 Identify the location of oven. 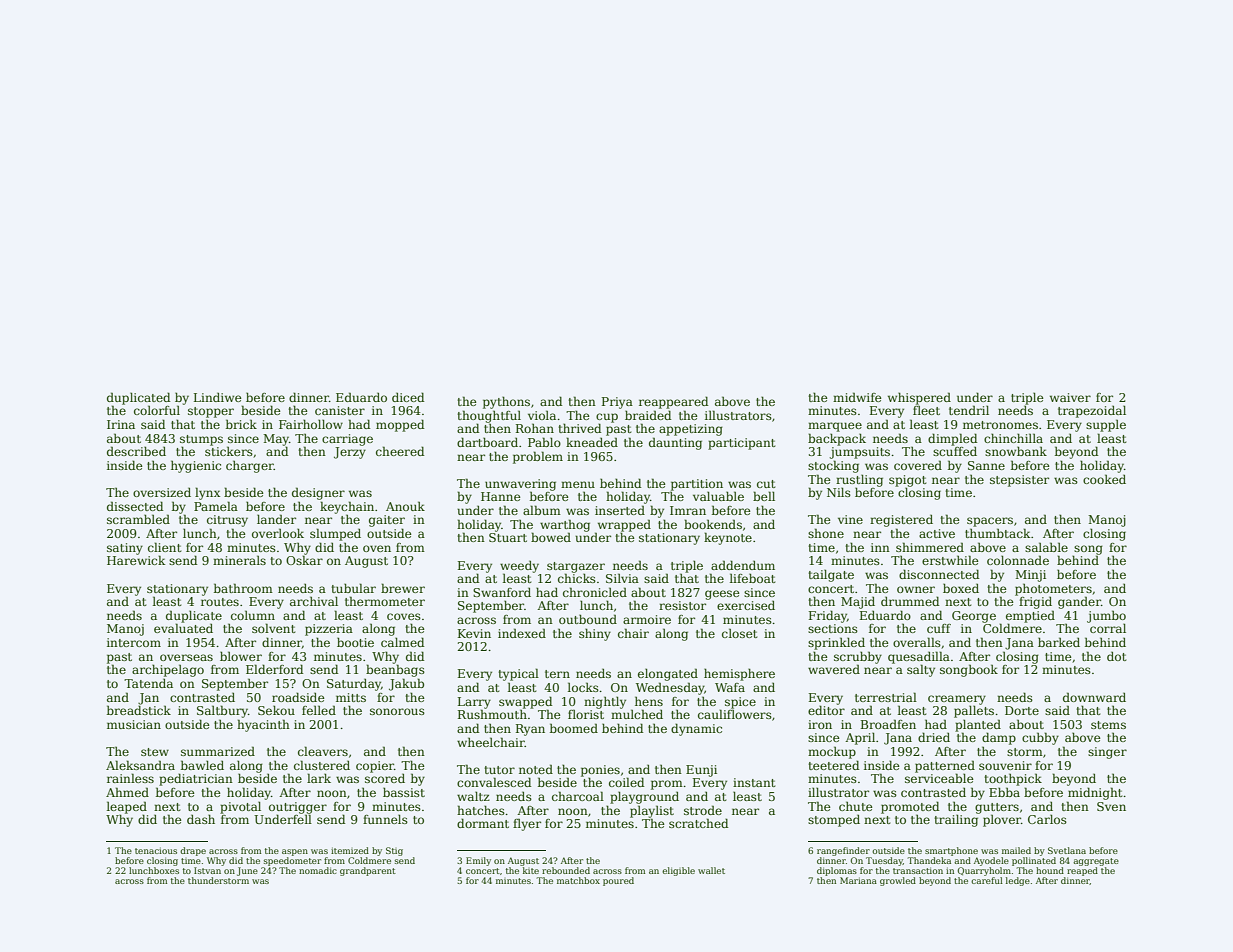
(377, 548).
